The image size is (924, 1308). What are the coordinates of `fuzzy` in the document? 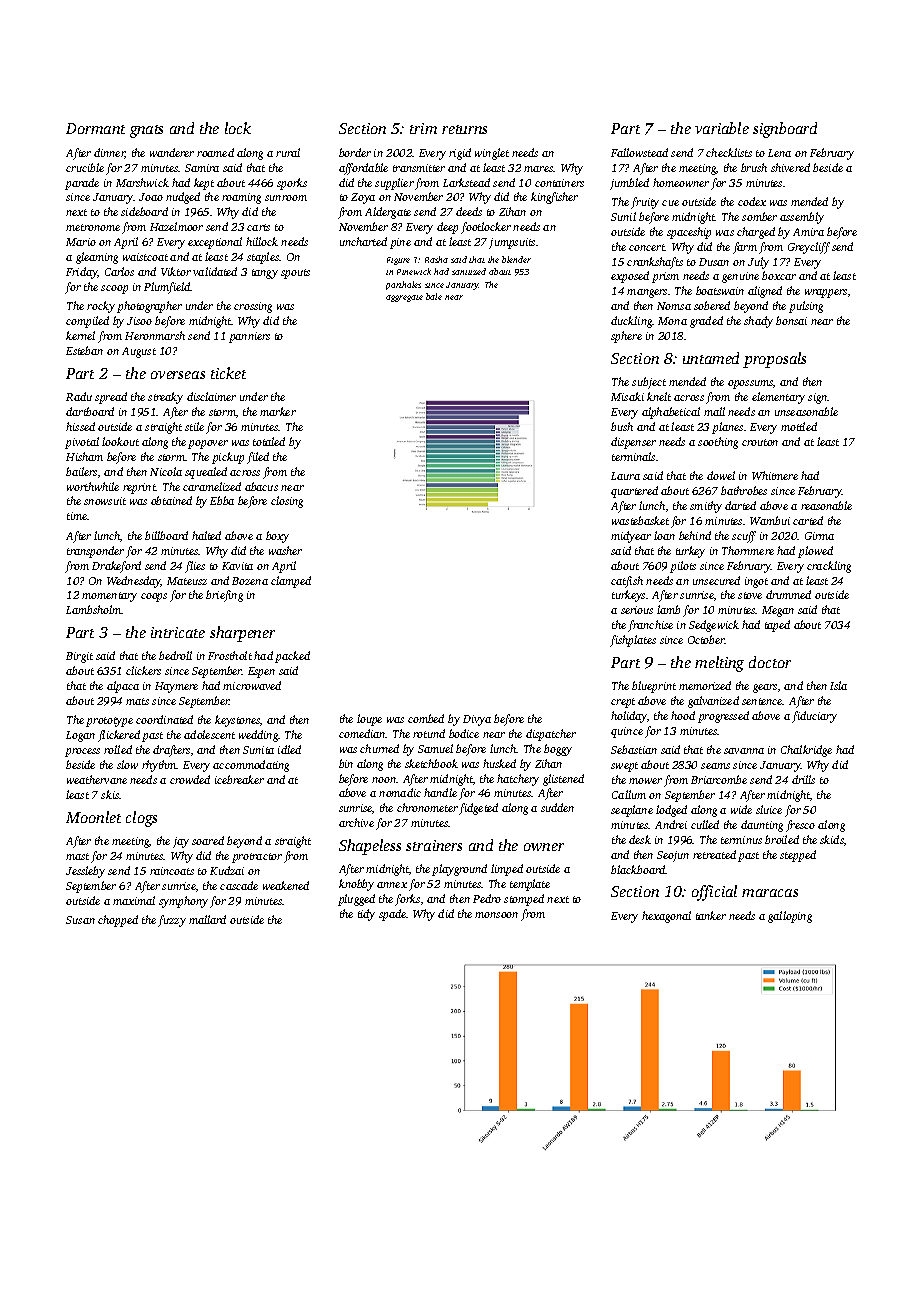 It's located at (172, 921).
